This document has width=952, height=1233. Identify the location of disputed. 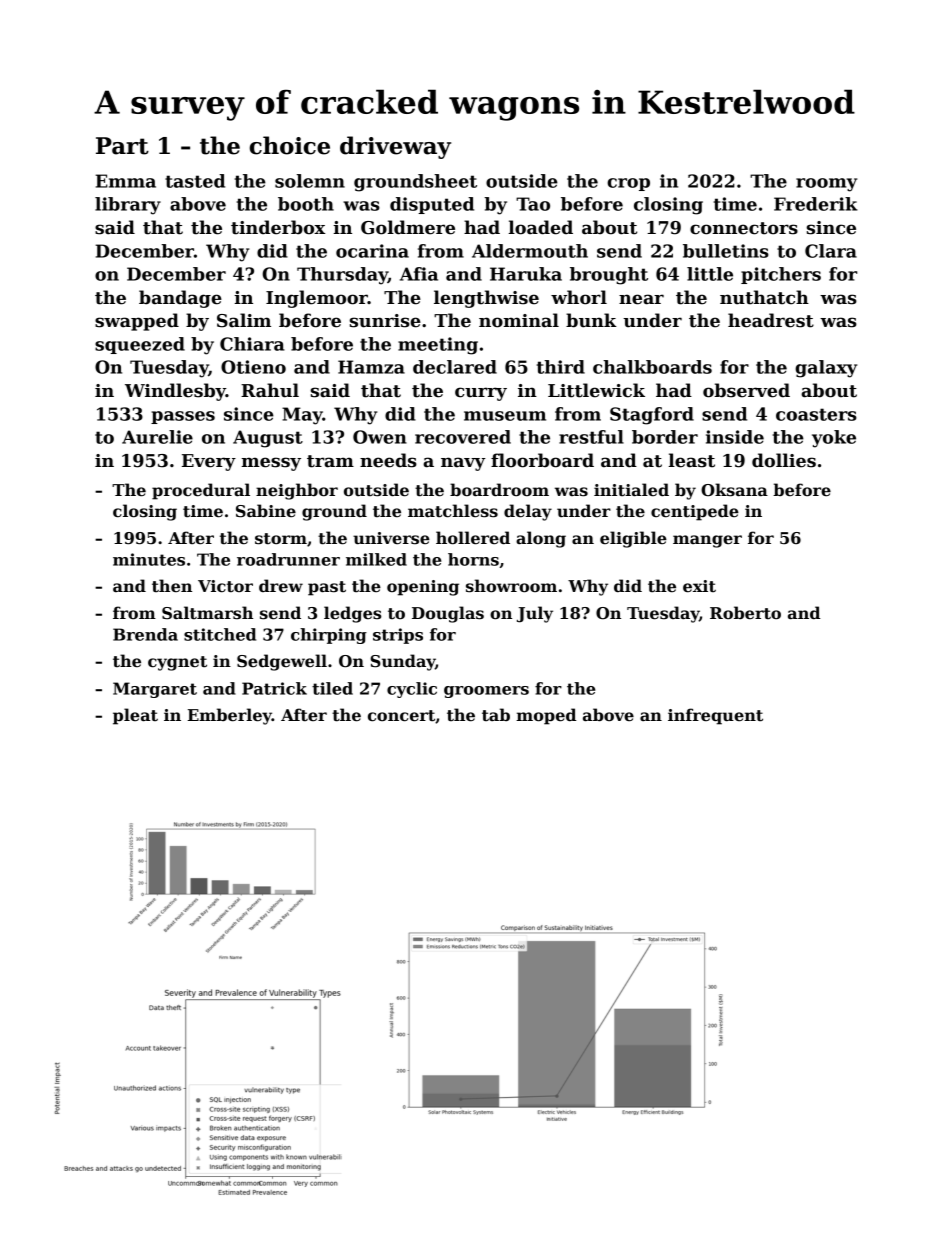
(432, 205).
